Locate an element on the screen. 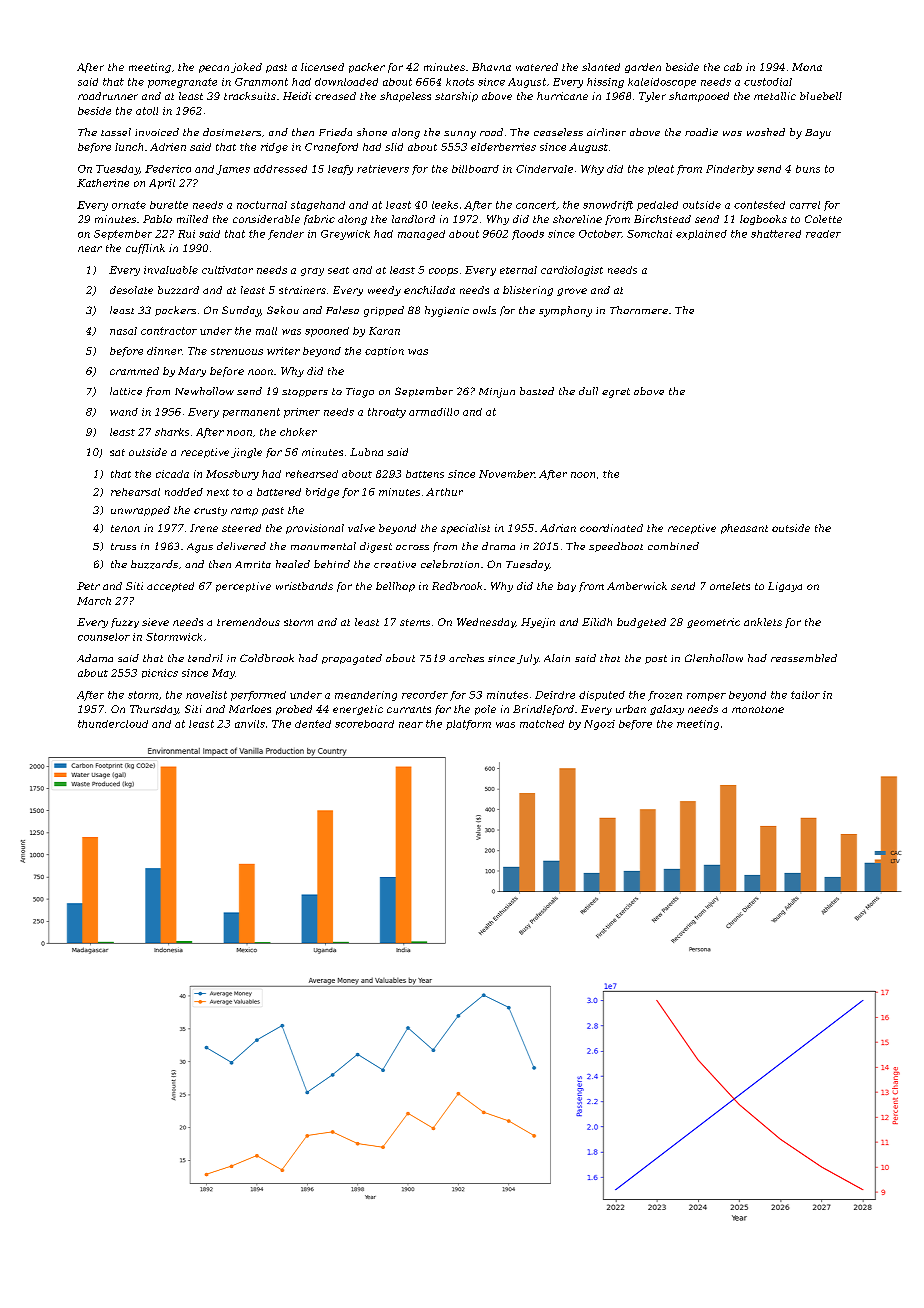 The image size is (924, 1308). pomegranate is located at coordinates (182, 83).
